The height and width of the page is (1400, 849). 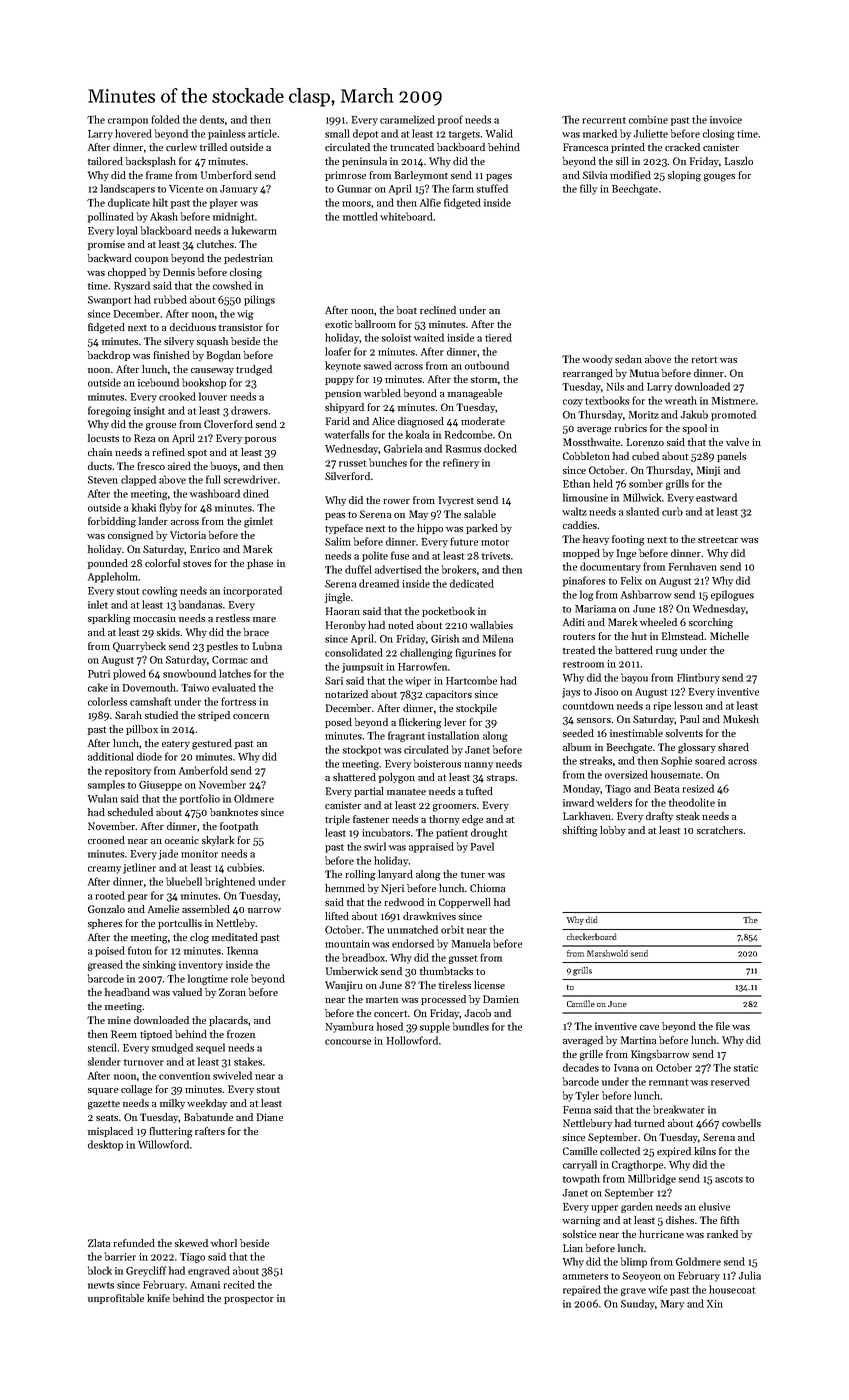 I want to click on primrose, so click(x=345, y=176).
